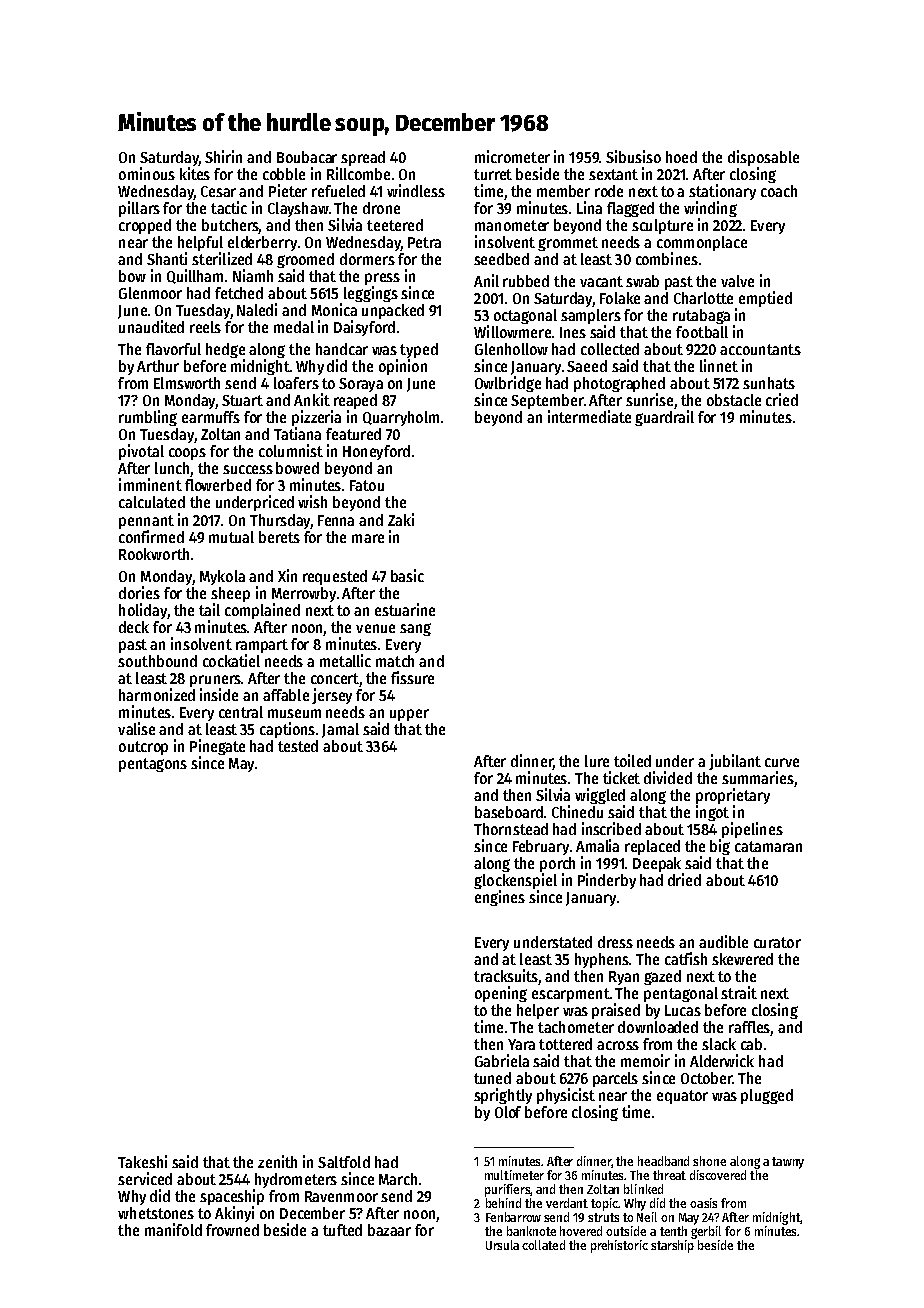 This image has height=1308, width=924. I want to click on coach, so click(779, 191).
